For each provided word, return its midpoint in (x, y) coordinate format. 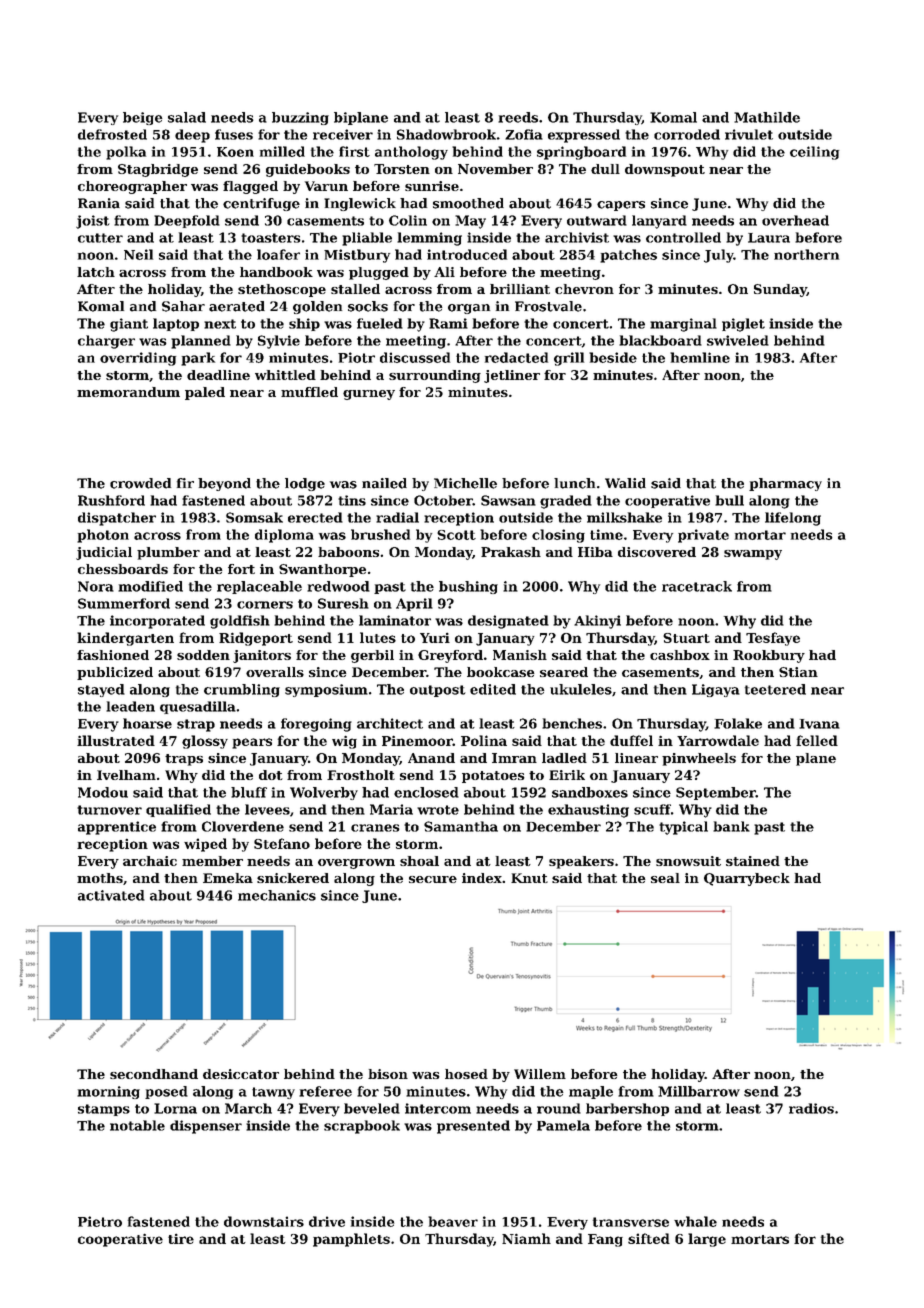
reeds (518, 117)
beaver (453, 1221)
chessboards (123, 569)
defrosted (112, 134)
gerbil (372, 656)
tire (181, 1239)
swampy (753, 555)
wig (344, 742)
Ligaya (716, 690)
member (212, 861)
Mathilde (767, 117)
